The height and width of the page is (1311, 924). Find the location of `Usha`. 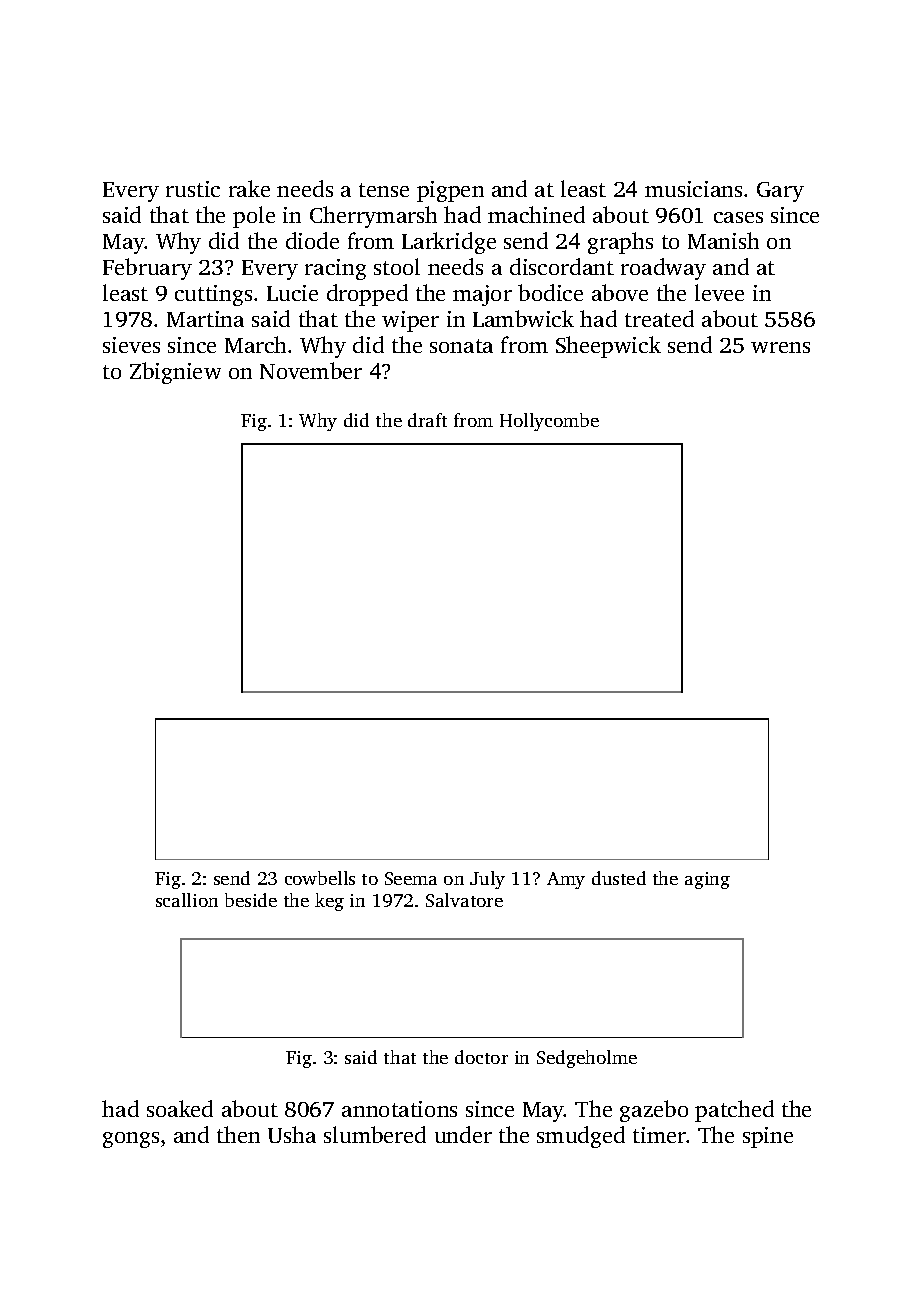

Usha is located at coordinates (292, 1134).
